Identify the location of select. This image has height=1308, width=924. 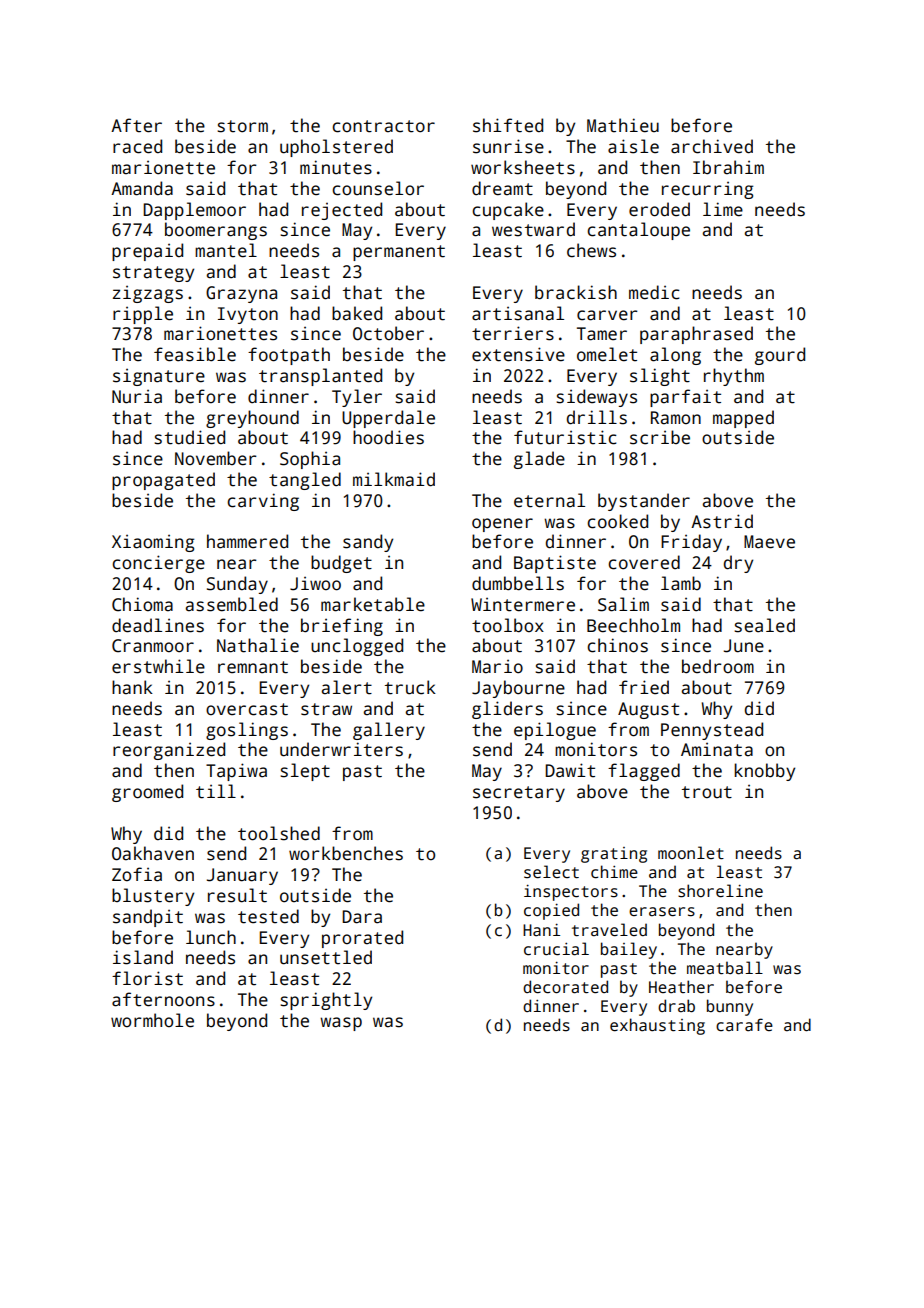
(551, 872).
